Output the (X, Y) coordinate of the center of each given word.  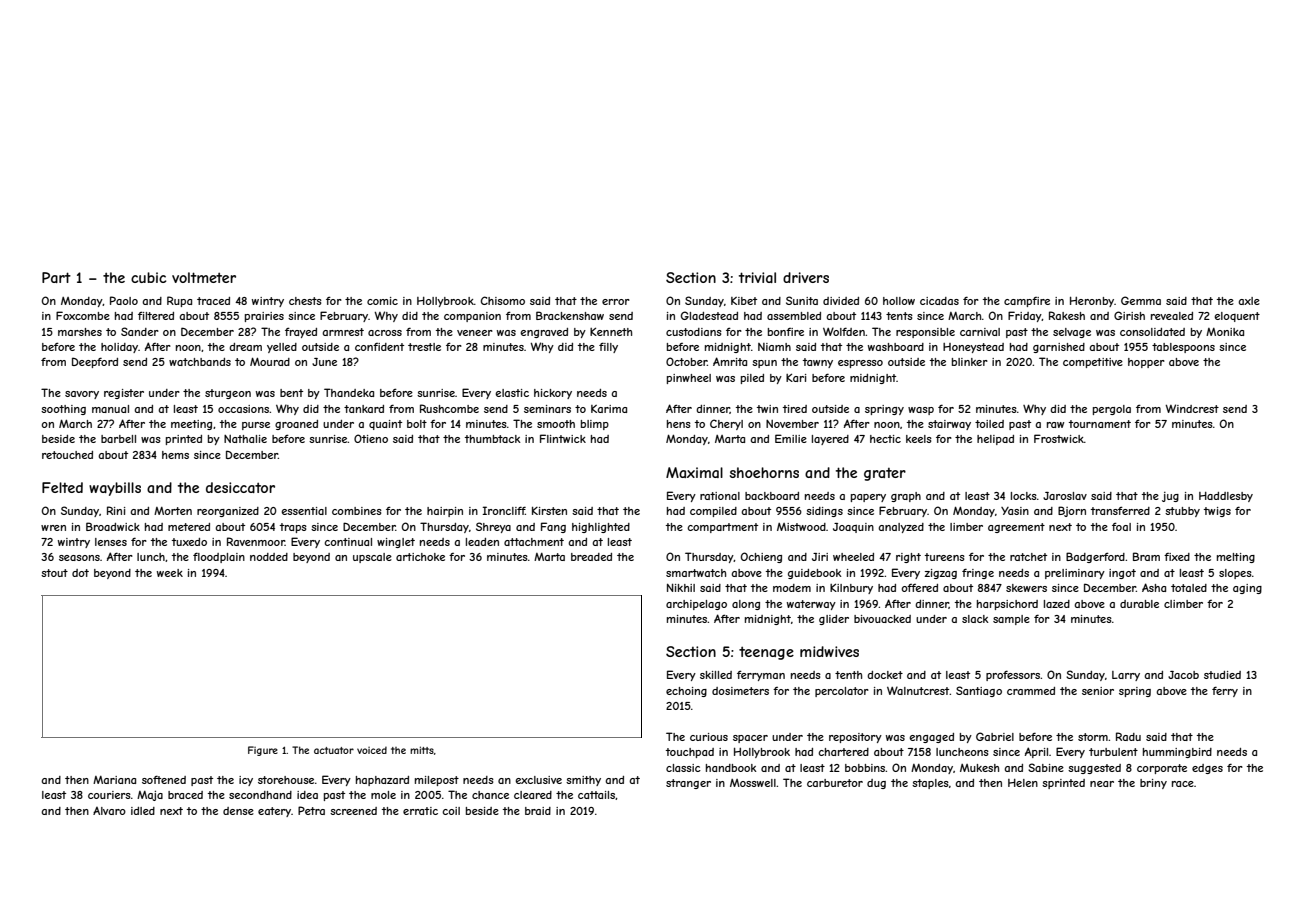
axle (1249, 301)
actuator (334, 750)
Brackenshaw (570, 315)
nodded (269, 557)
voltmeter (204, 277)
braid (538, 811)
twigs (1217, 512)
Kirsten (549, 511)
